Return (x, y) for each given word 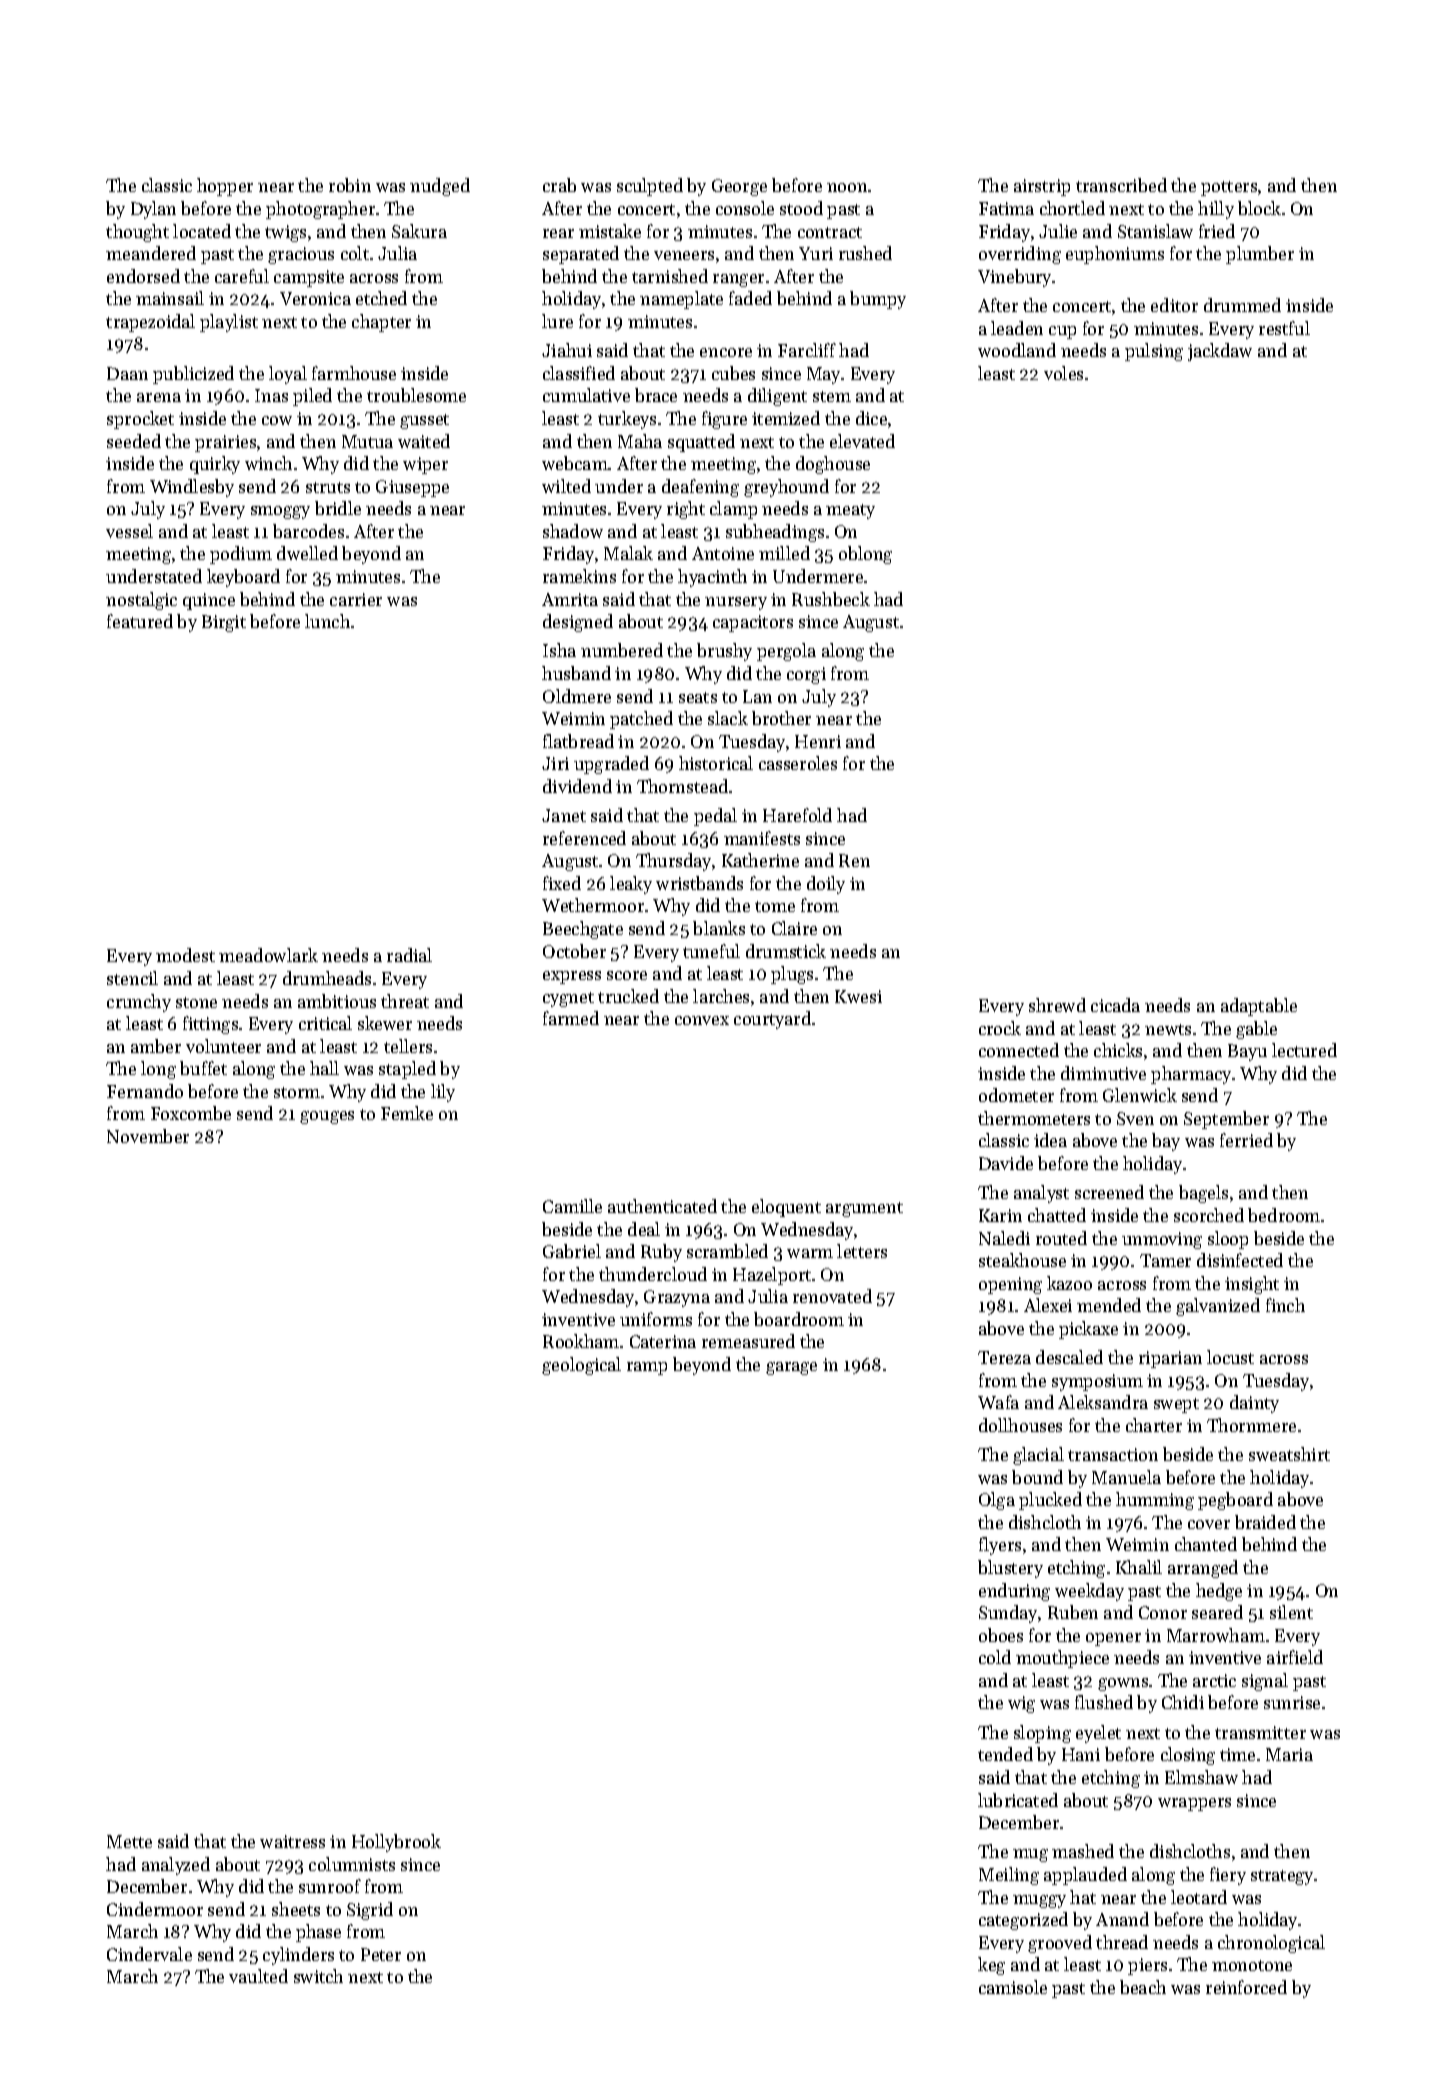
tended (1005, 1754)
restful (1284, 328)
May (824, 375)
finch (1285, 1305)
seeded (134, 441)
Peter (381, 1954)
